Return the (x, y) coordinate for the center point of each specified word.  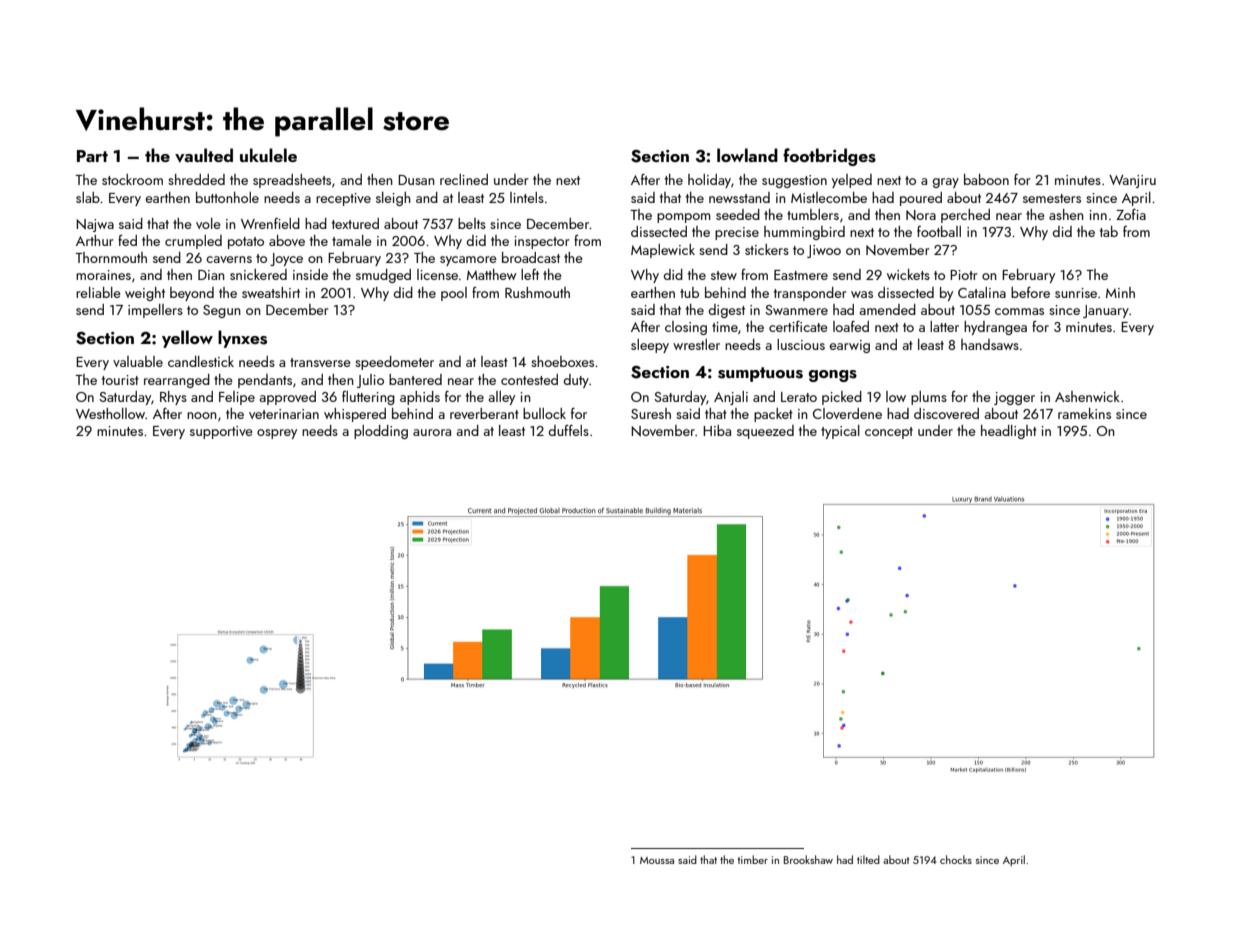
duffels (568, 430)
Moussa (657, 860)
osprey (277, 434)
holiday (709, 181)
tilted (868, 859)
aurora (432, 432)
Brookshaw (808, 859)
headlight (1009, 432)
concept (889, 433)
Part (92, 156)
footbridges (829, 157)
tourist (120, 380)
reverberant (484, 413)
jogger (1014, 398)
